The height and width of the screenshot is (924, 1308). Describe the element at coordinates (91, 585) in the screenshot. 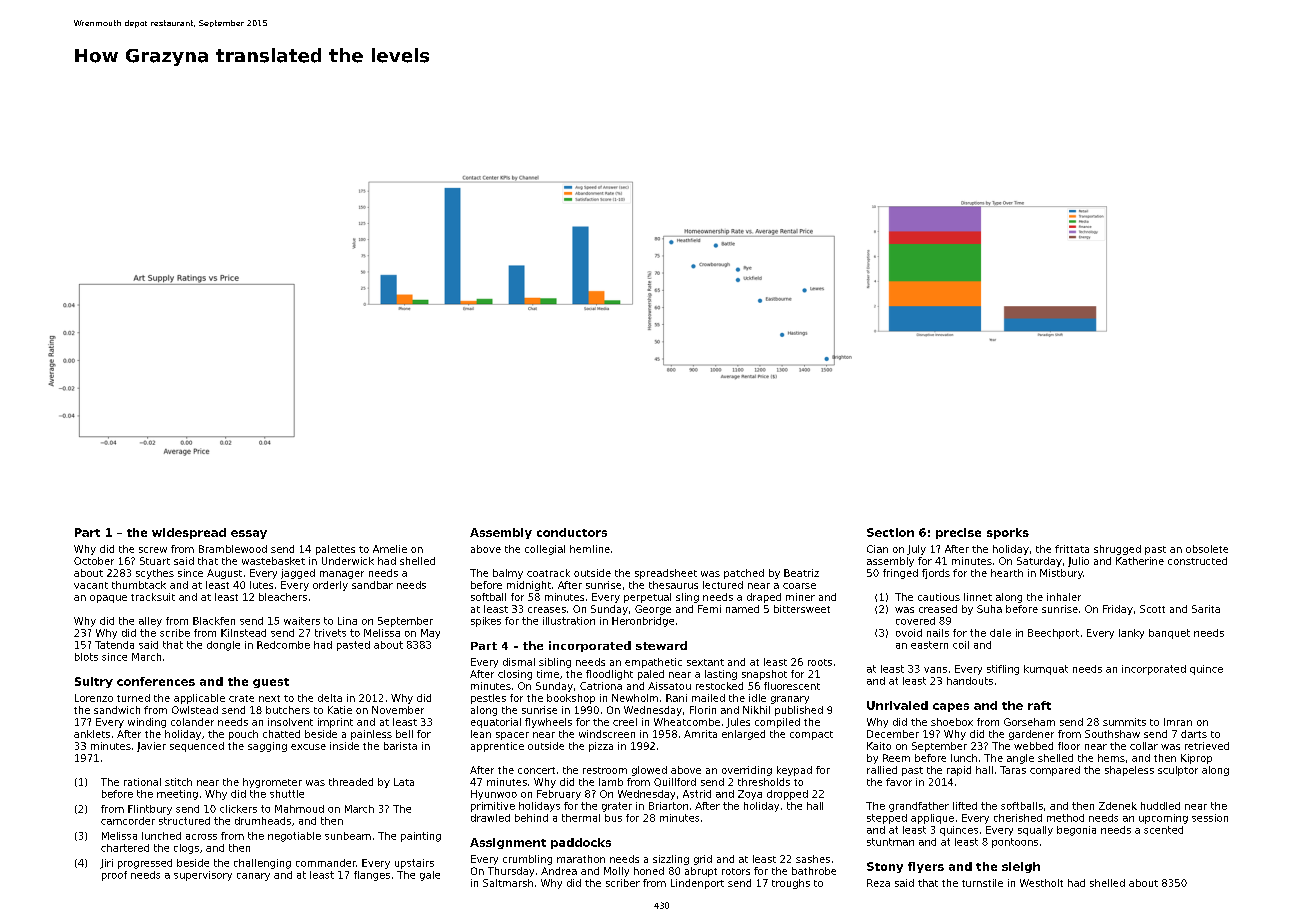

I see `vacant` at that location.
